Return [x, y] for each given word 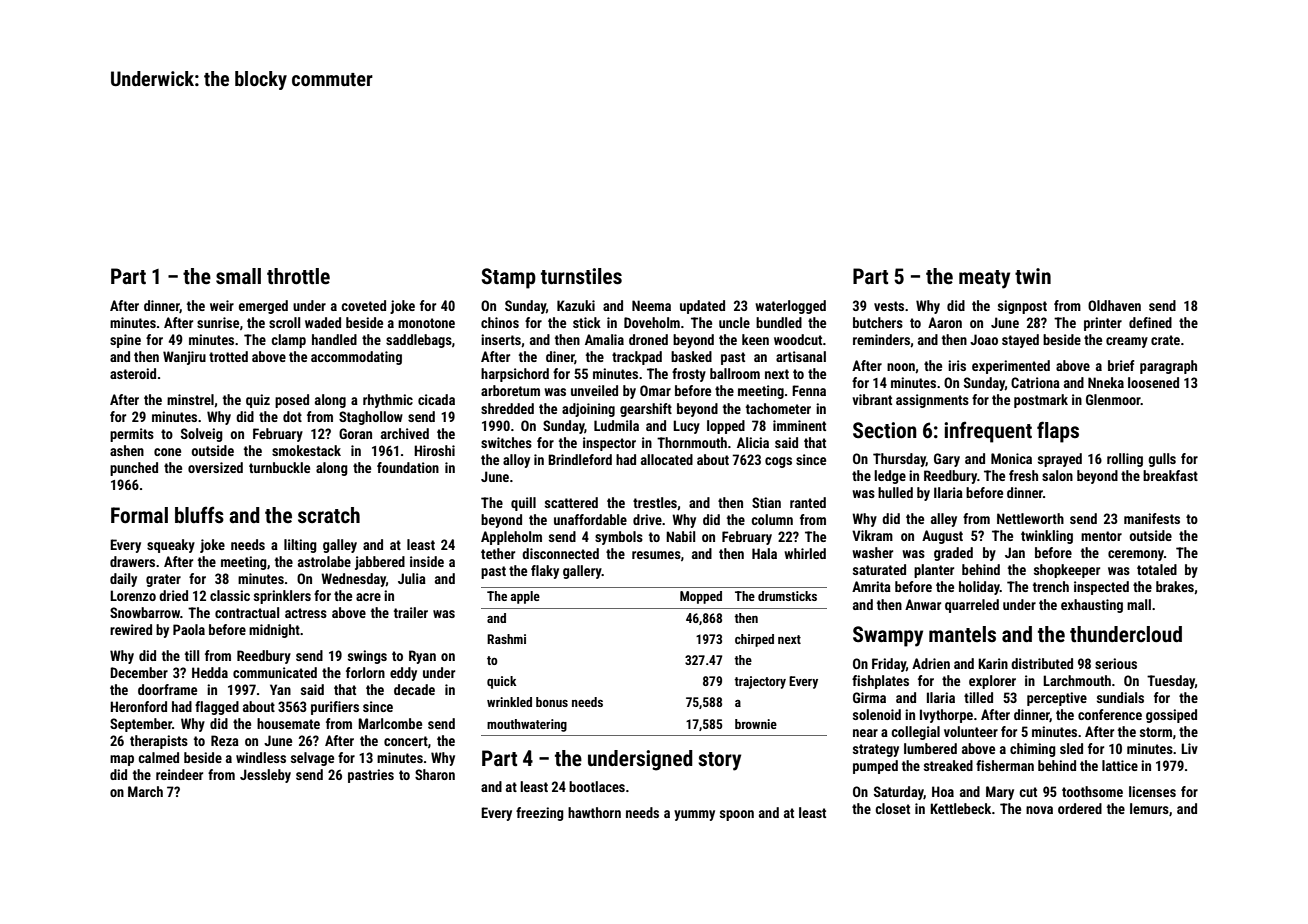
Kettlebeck [960, 808]
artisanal [801, 356]
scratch [329, 515]
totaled [1157, 569]
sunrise [218, 322]
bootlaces [597, 786]
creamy [1127, 342]
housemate [288, 723]
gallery [582, 572]
